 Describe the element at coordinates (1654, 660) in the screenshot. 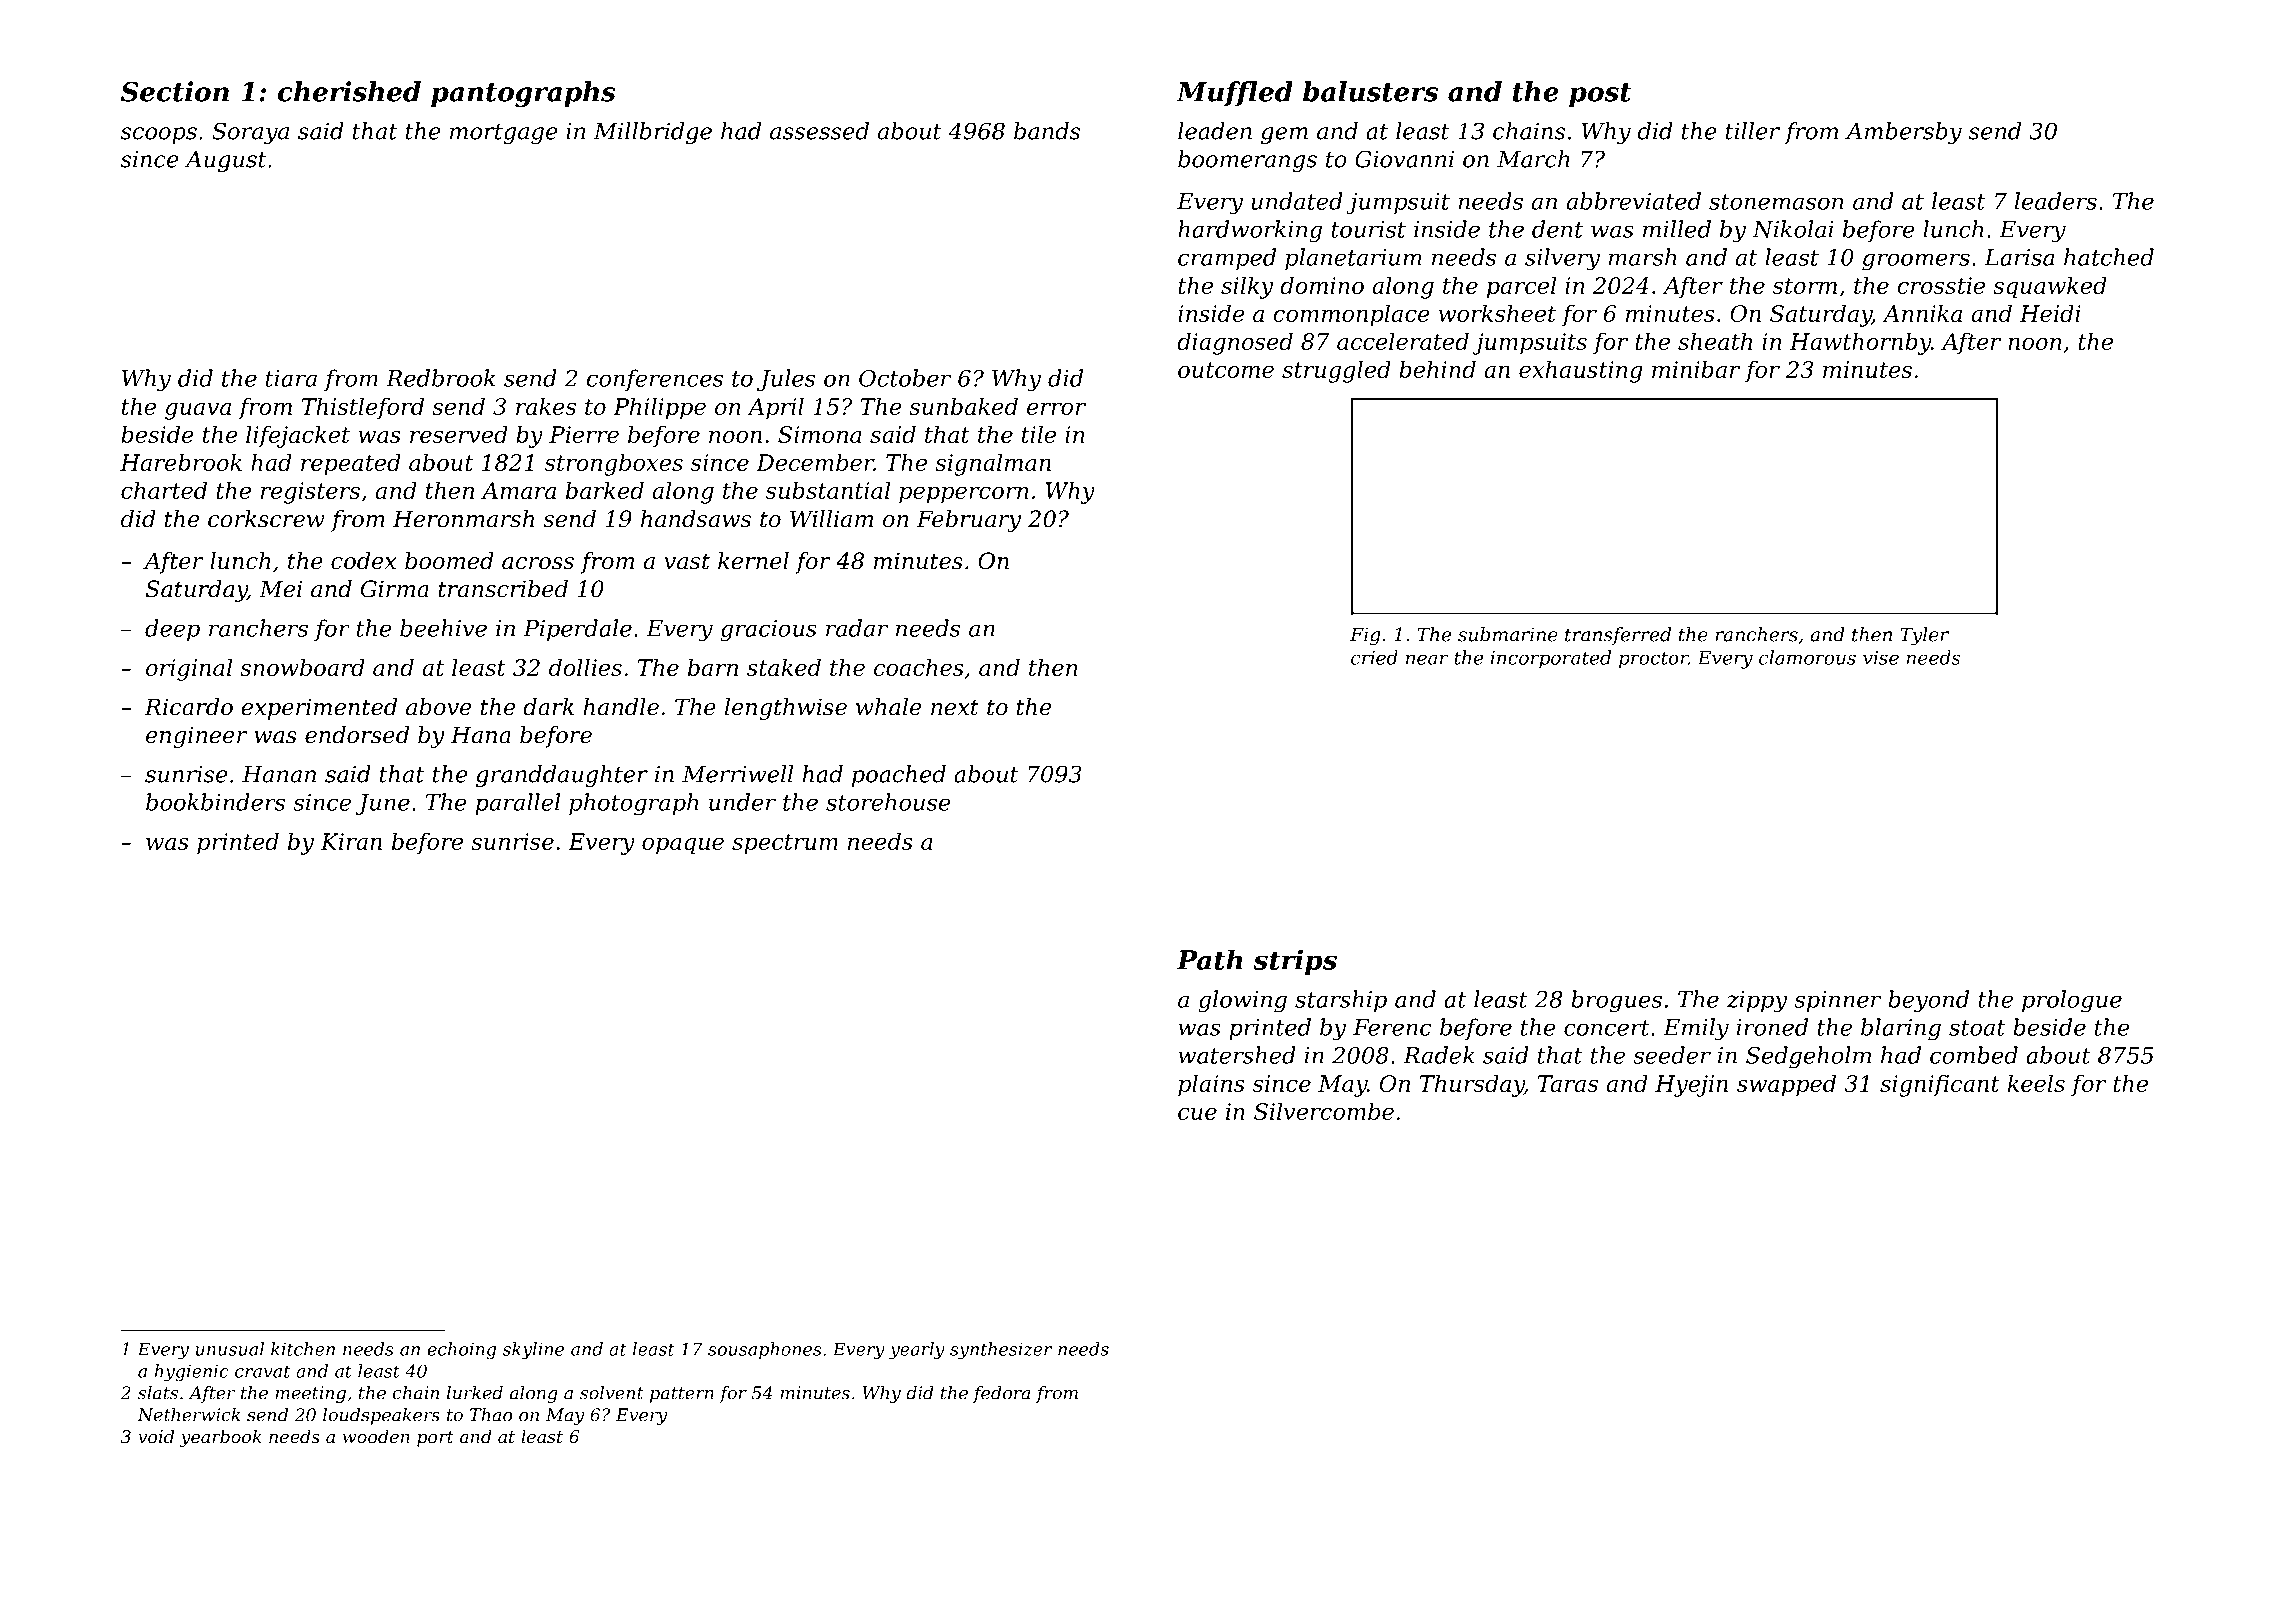

I see `proctor` at that location.
